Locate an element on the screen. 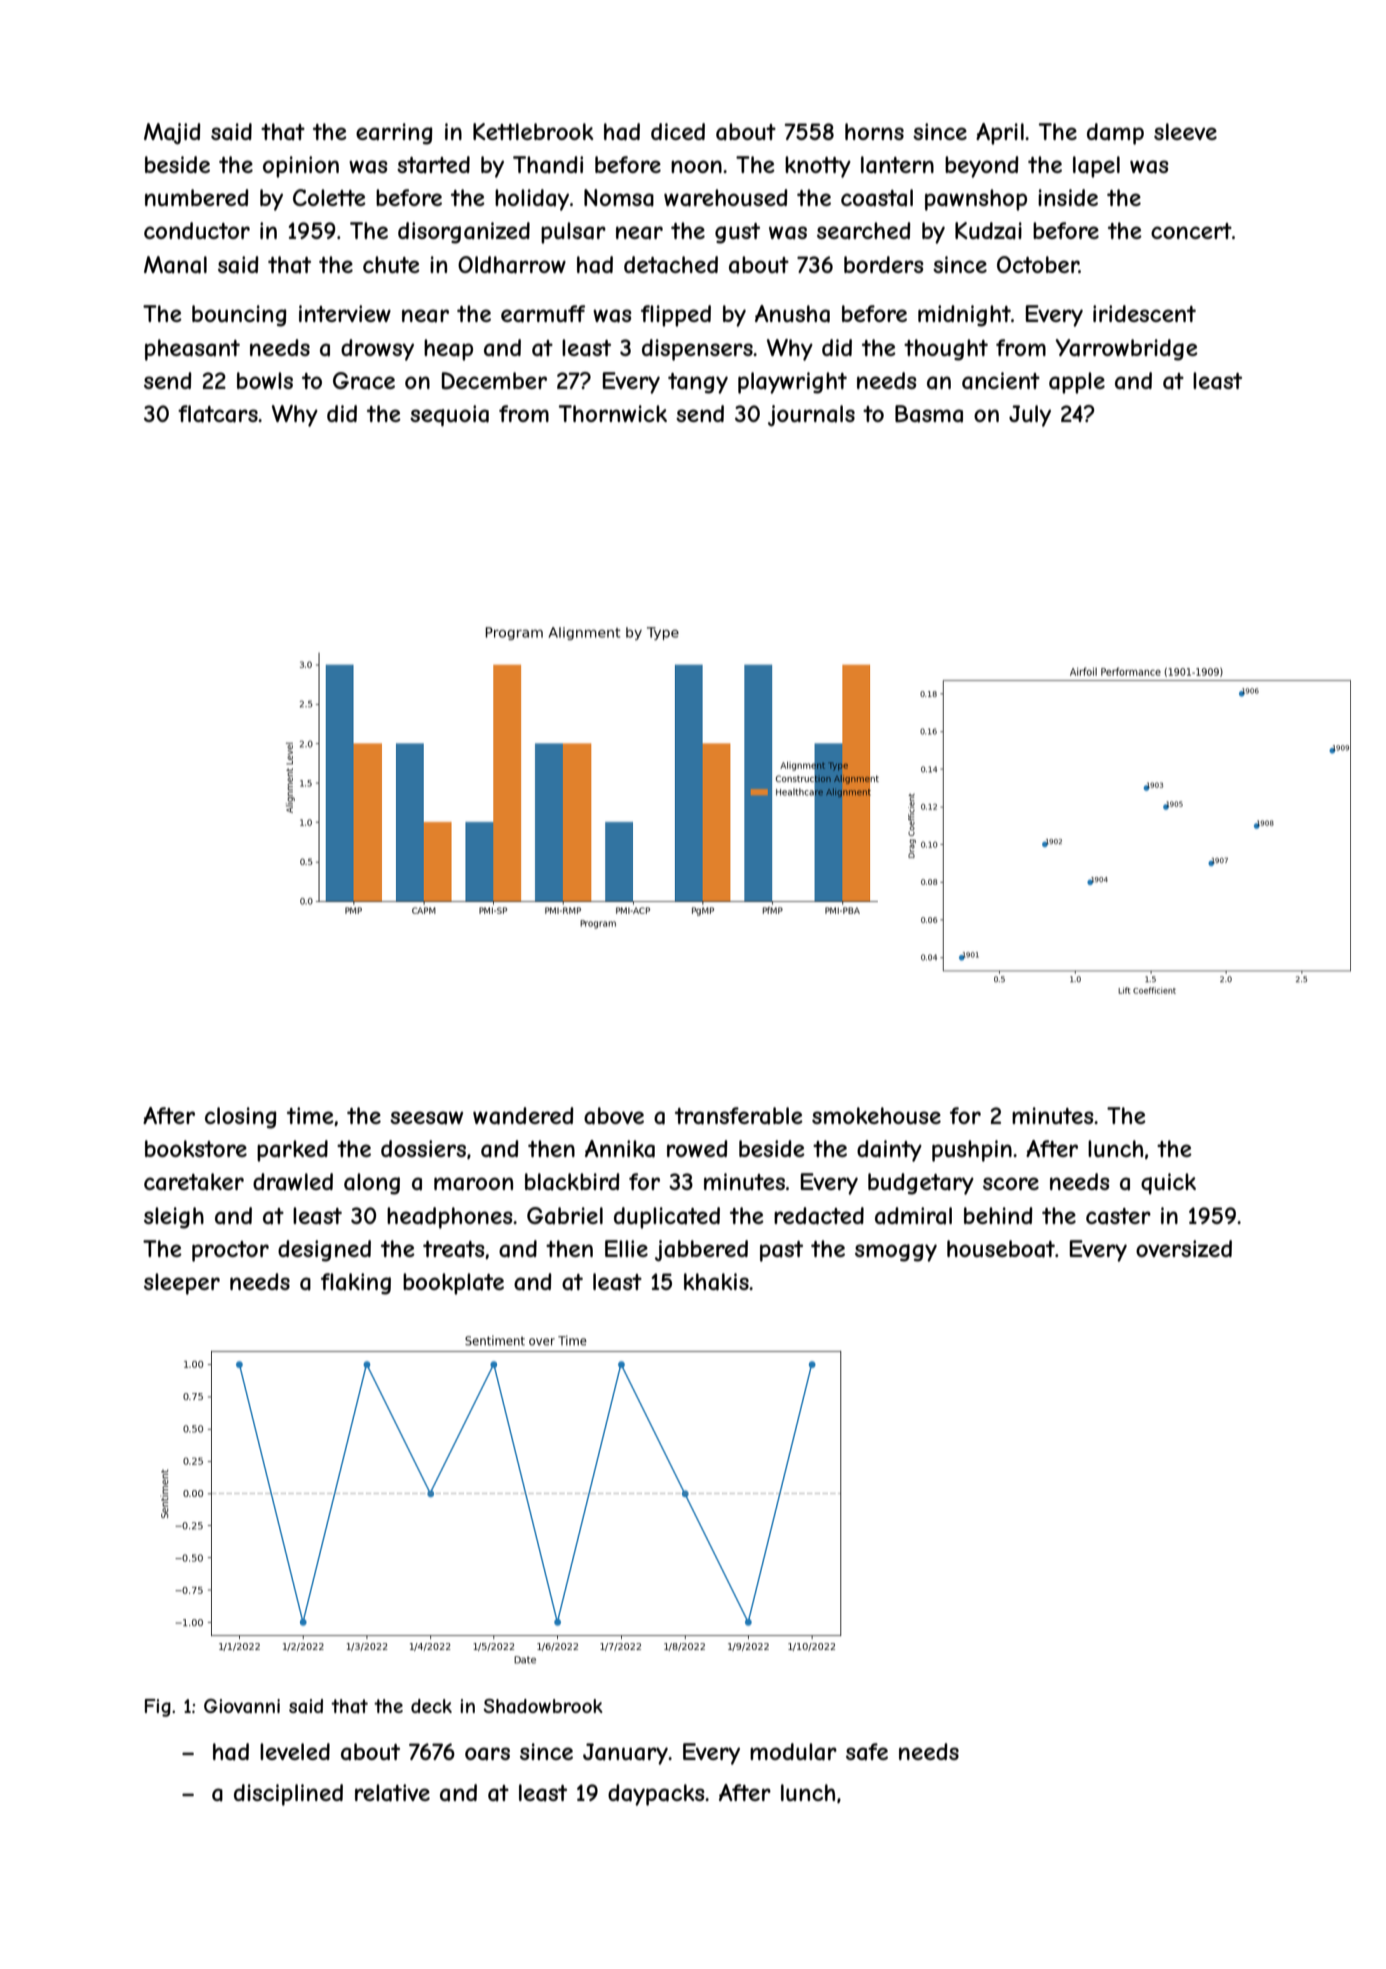 Image resolution: width=1386 pixels, height=1969 pixels. relative is located at coordinates (392, 1793).
